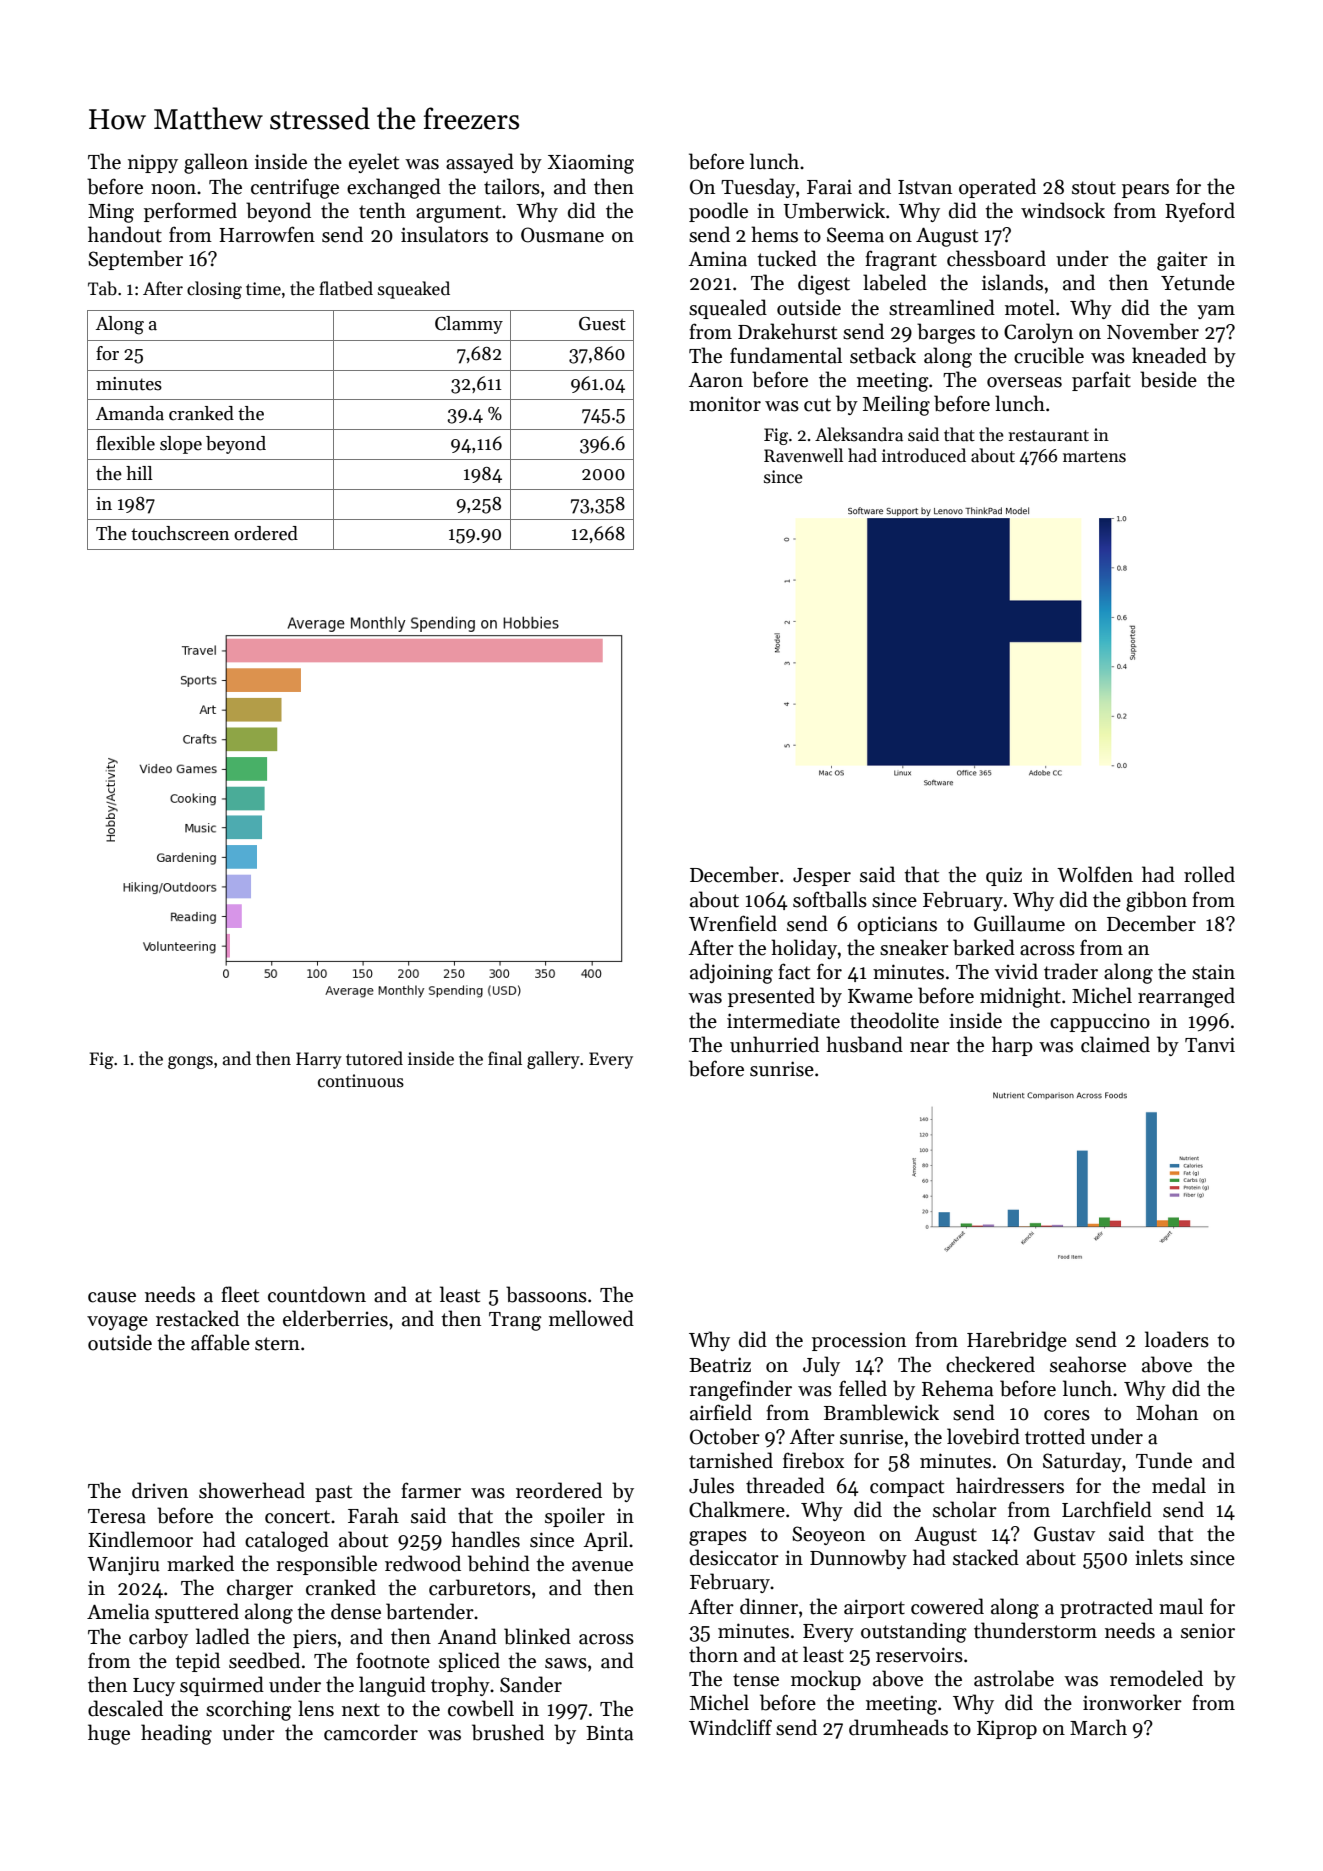 The image size is (1323, 1871). I want to click on Jesper, so click(822, 877).
